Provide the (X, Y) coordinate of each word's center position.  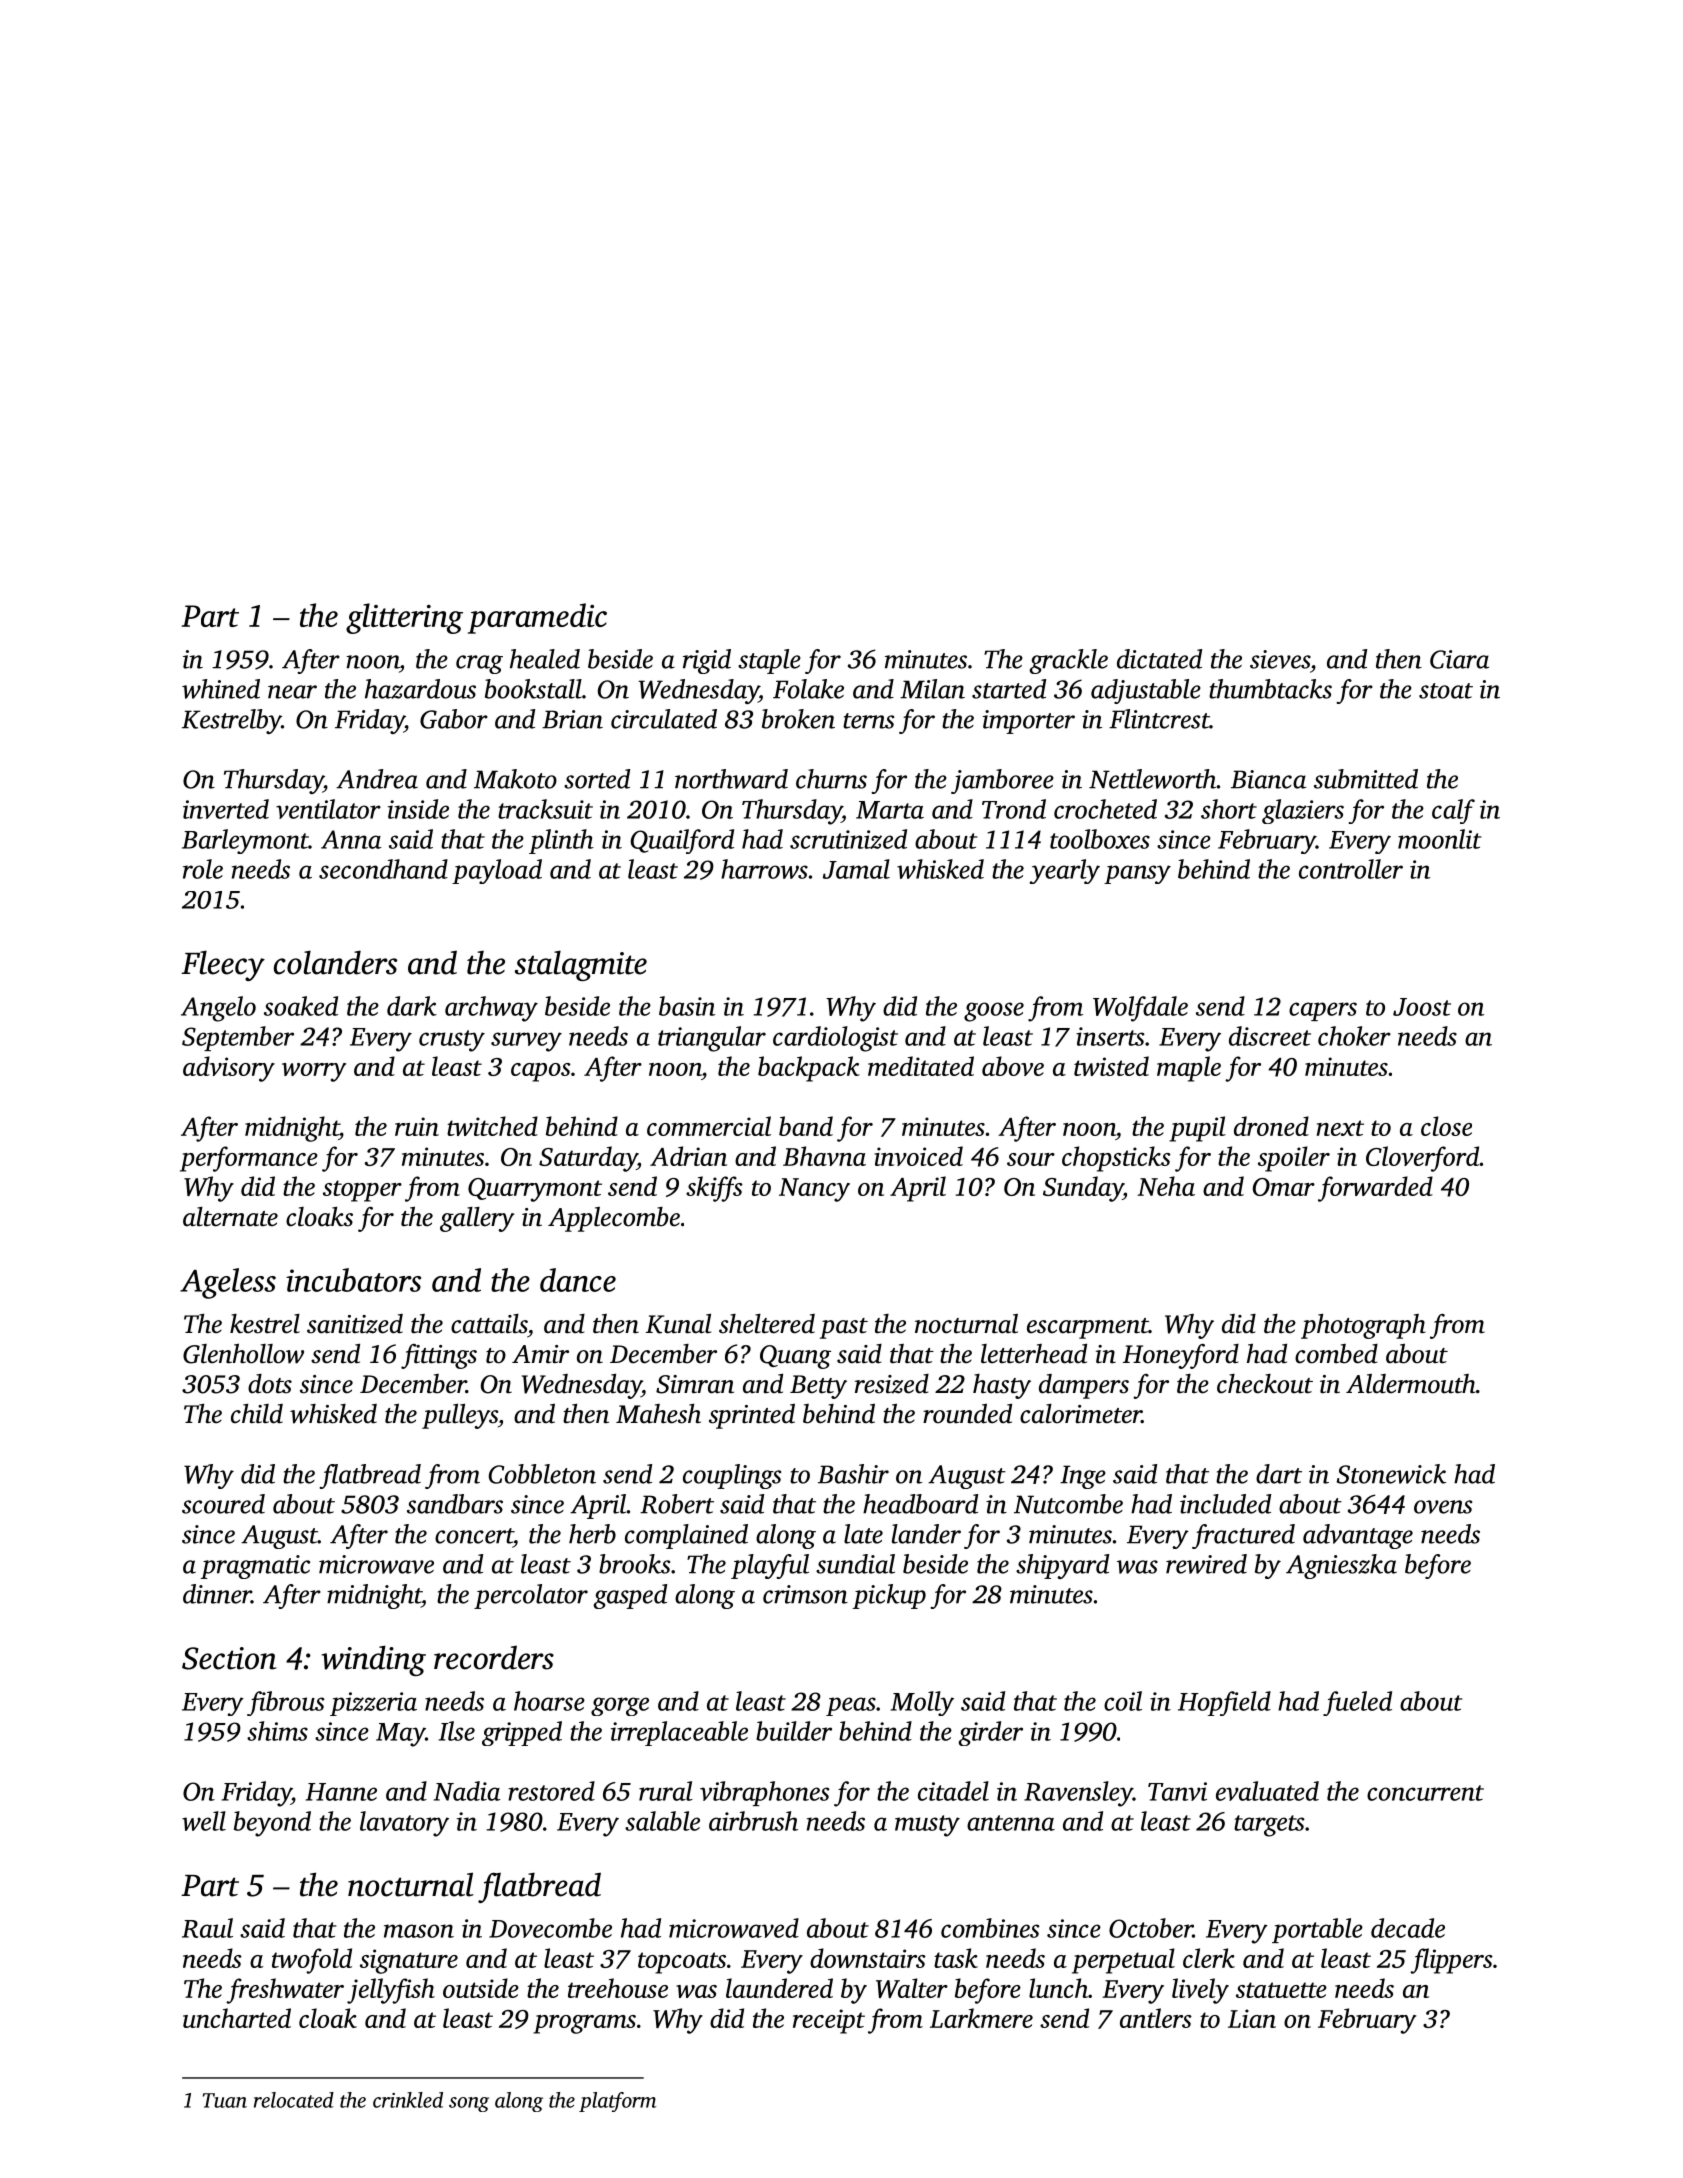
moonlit (1439, 839)
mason (419, 1931)
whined (221, 689)
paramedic (537, 618)
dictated (1159, 659)
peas (851, 1706)
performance (249, 1159)
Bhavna (824, 1156)
